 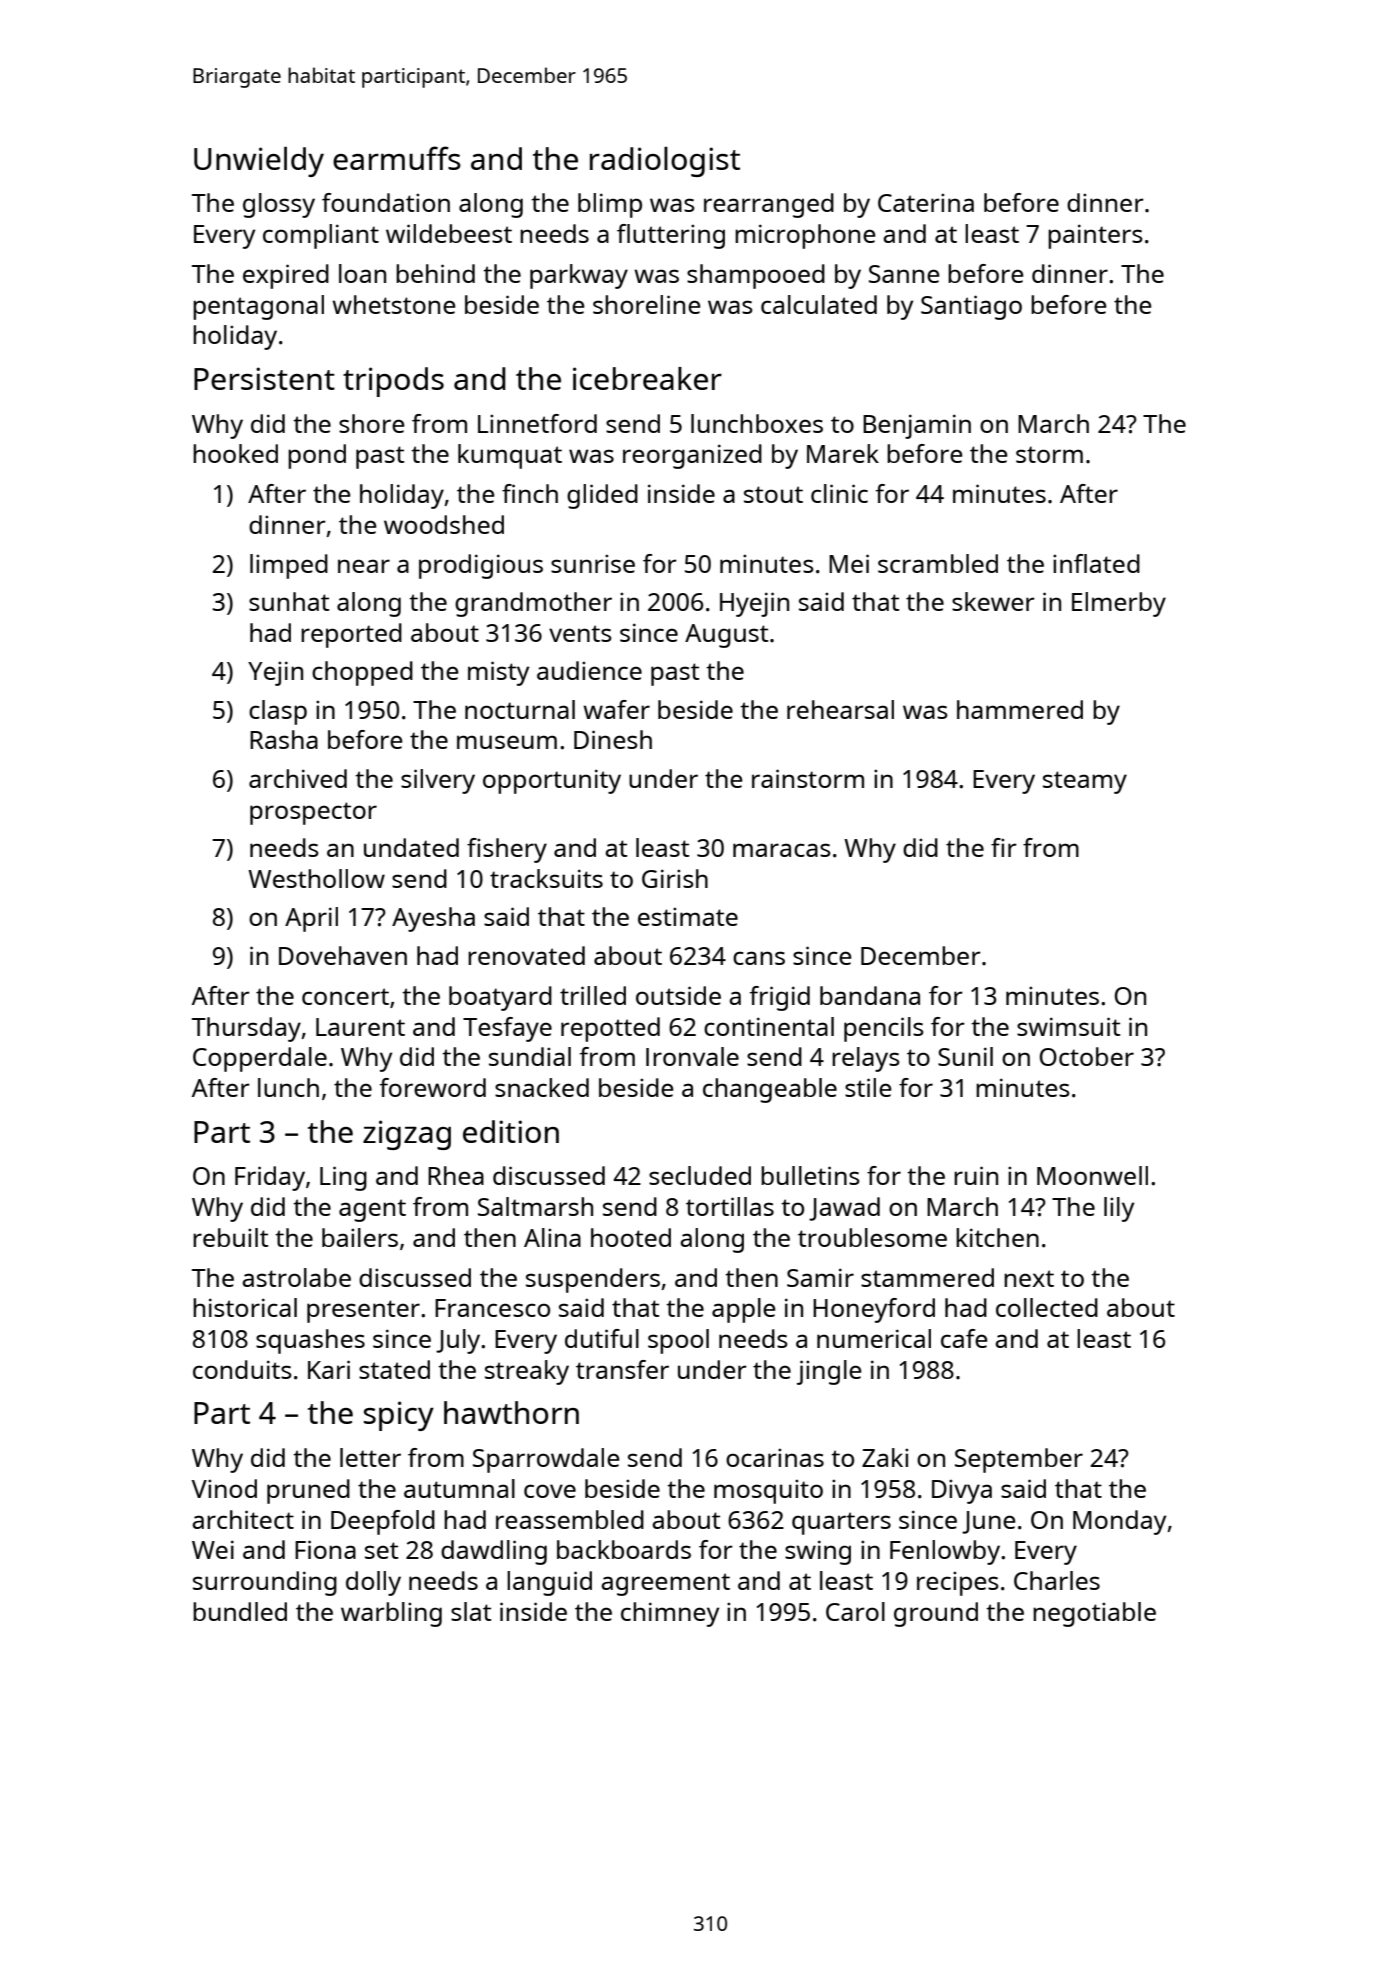 I want to click on Unwieldy, so click(x=259, y=162).
